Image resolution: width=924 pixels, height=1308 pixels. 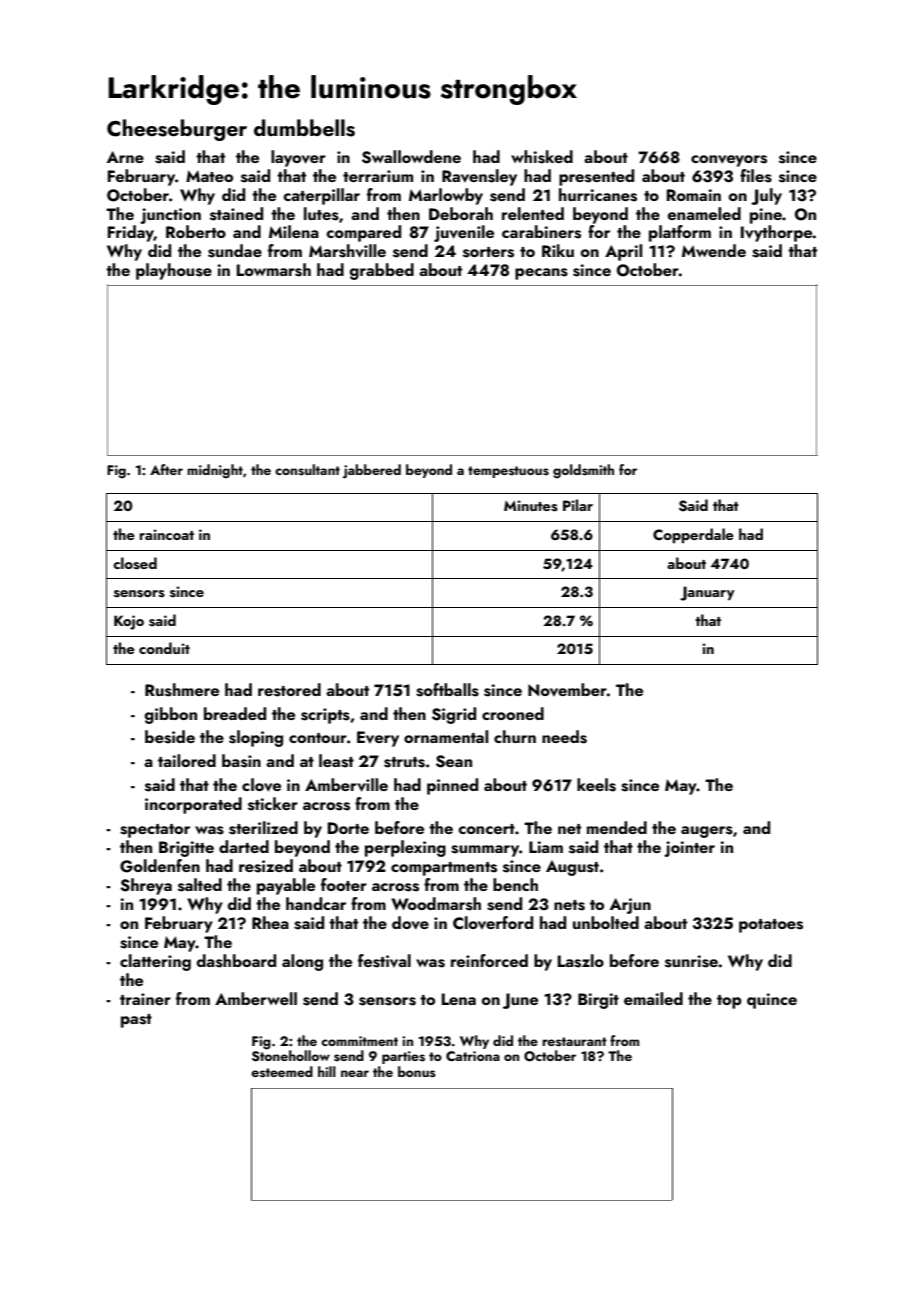 I want to click on Arjun, so click(x=630, y=906).
